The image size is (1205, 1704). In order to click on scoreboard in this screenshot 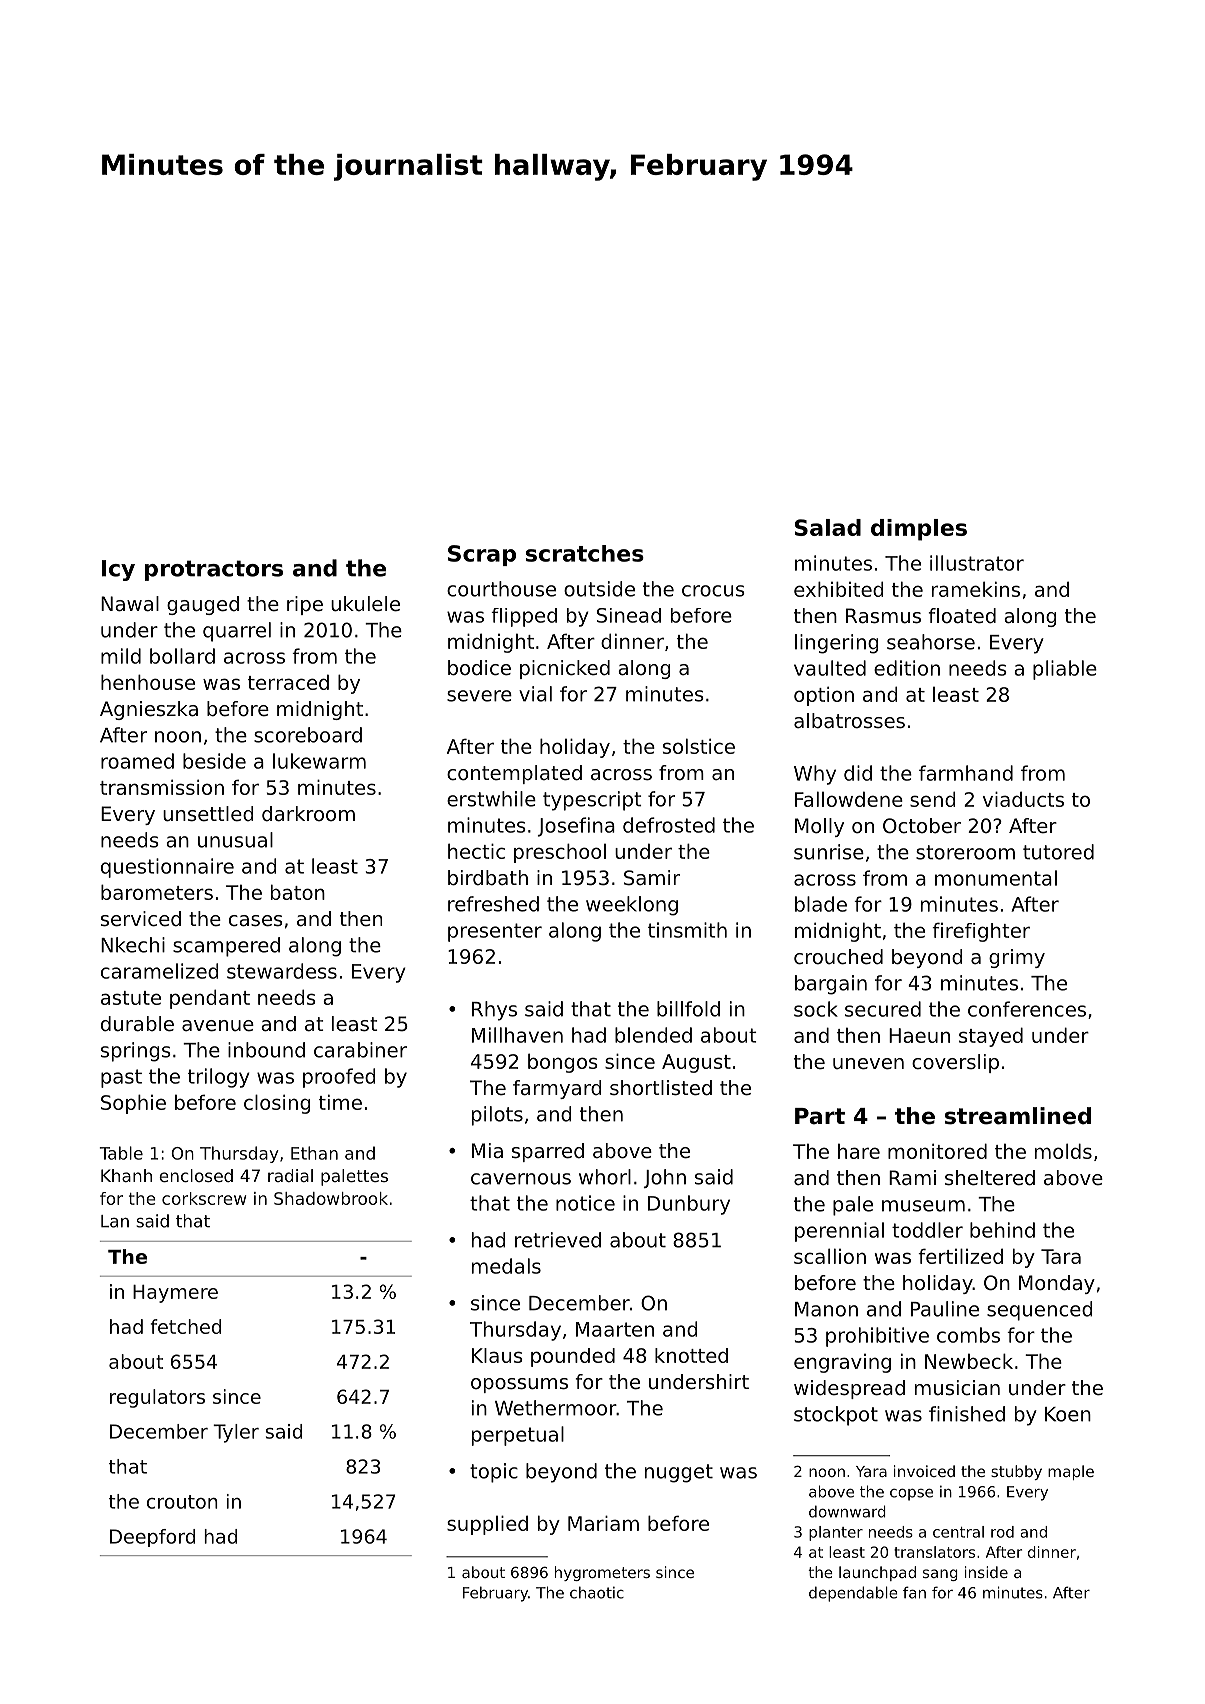, I will do `click(308, 735)`.
